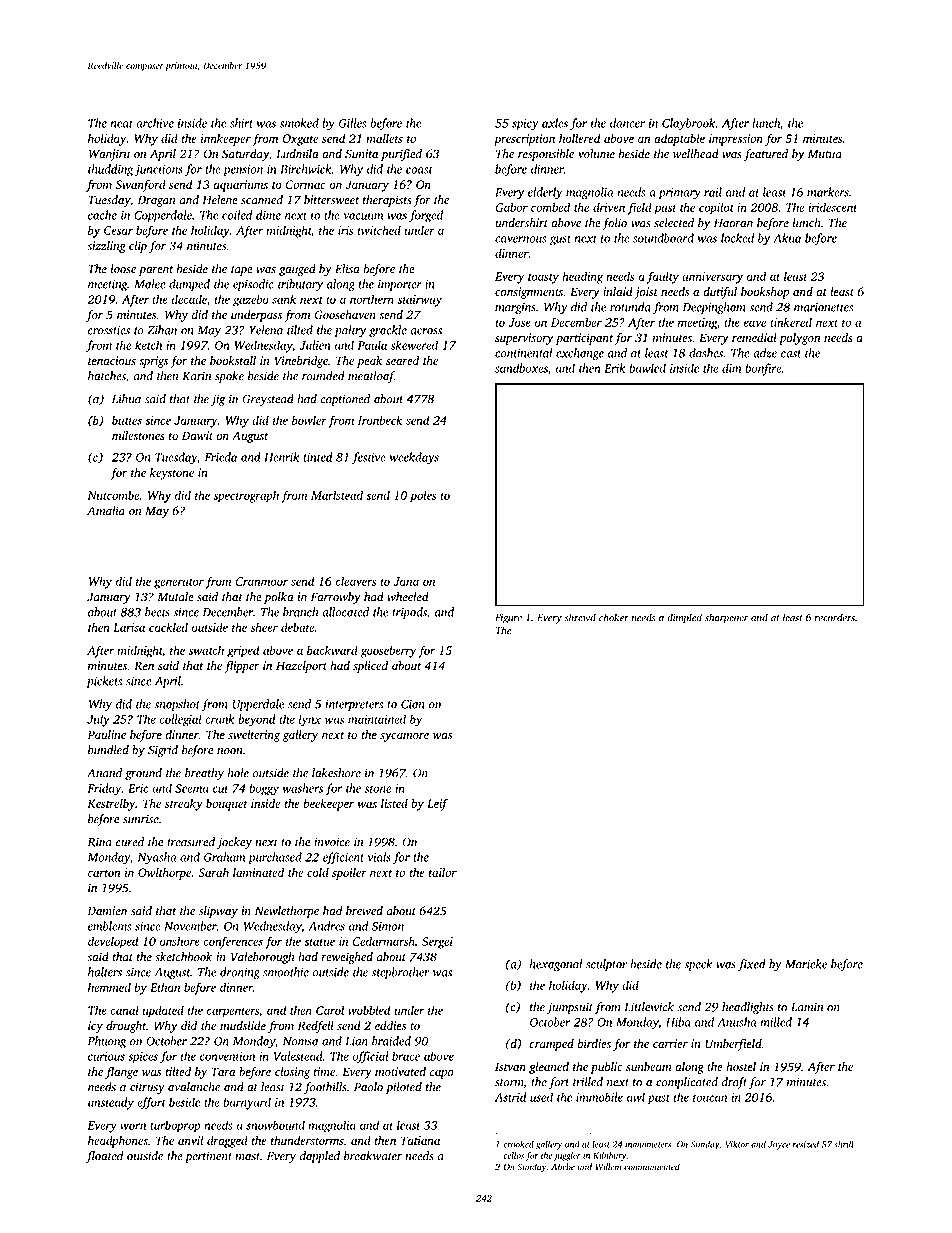 The width and height of the screenshot is (952, 1233). Describe the element at coordinates (104, 789) in the screenshot. I see `Friday` at that location.
